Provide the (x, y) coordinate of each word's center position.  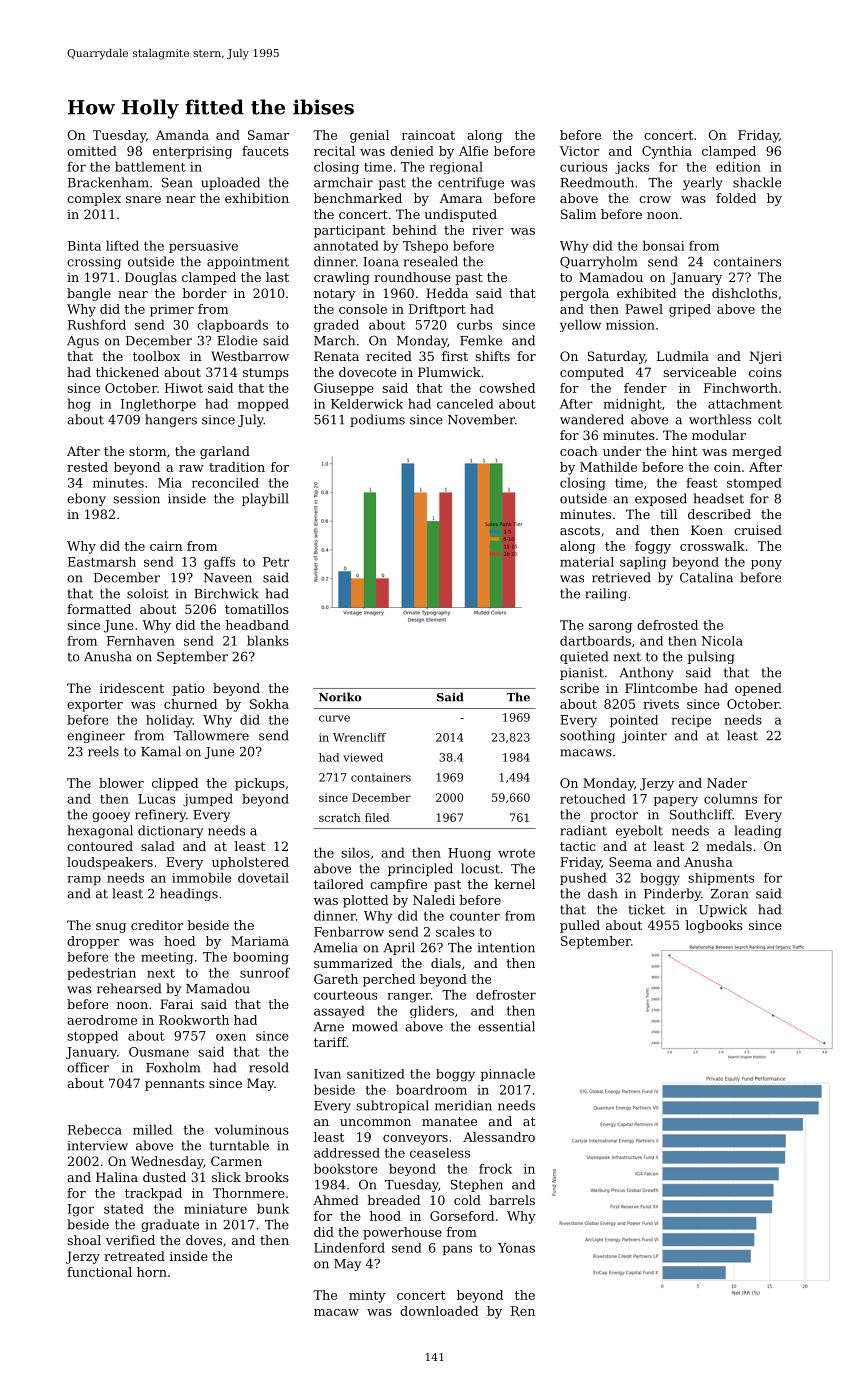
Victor (579, 151)
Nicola (722, 641)
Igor (81, 1210)
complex (94, 199)
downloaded (439, 1311)
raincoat (428, 135)
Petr (276, 562)
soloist (148, 593)
